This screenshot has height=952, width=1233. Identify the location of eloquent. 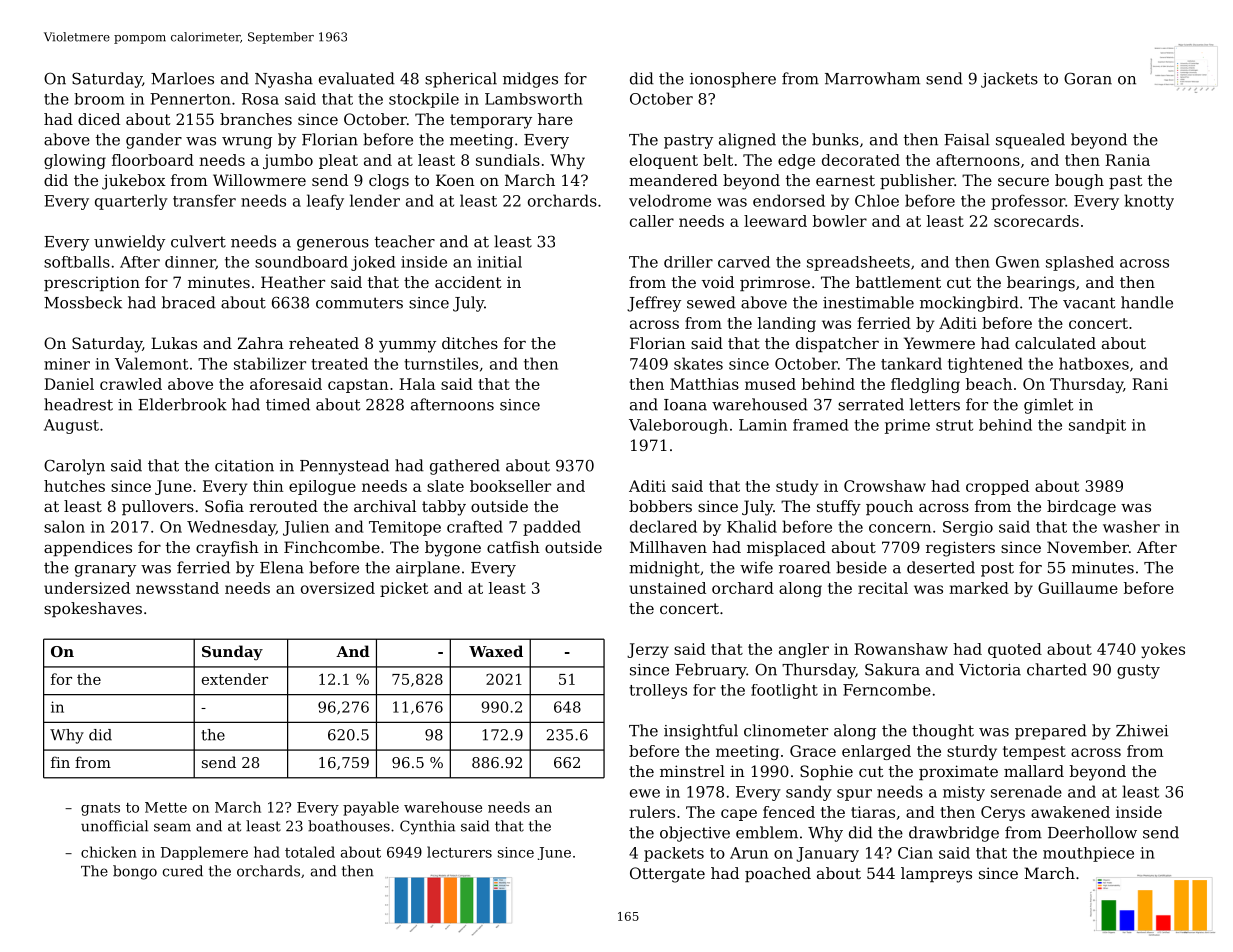
(664, 161).
